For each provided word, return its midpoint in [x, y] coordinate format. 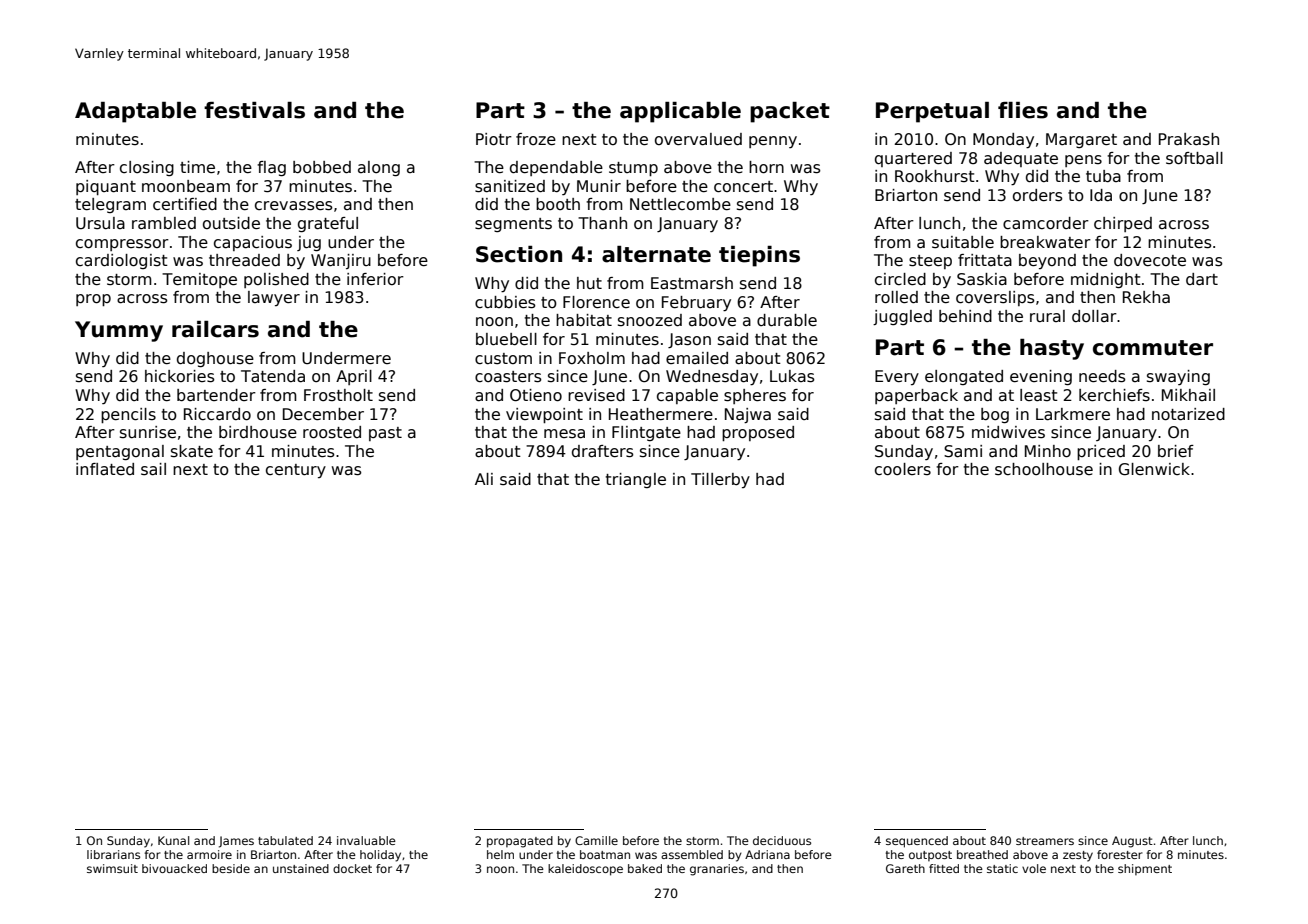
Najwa [748, 415]
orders [1038, 195]
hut [589, 283]
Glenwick [1154, 469]
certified [185, 204]
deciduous [782, 840]
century [296, 471]
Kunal [173, 840]
